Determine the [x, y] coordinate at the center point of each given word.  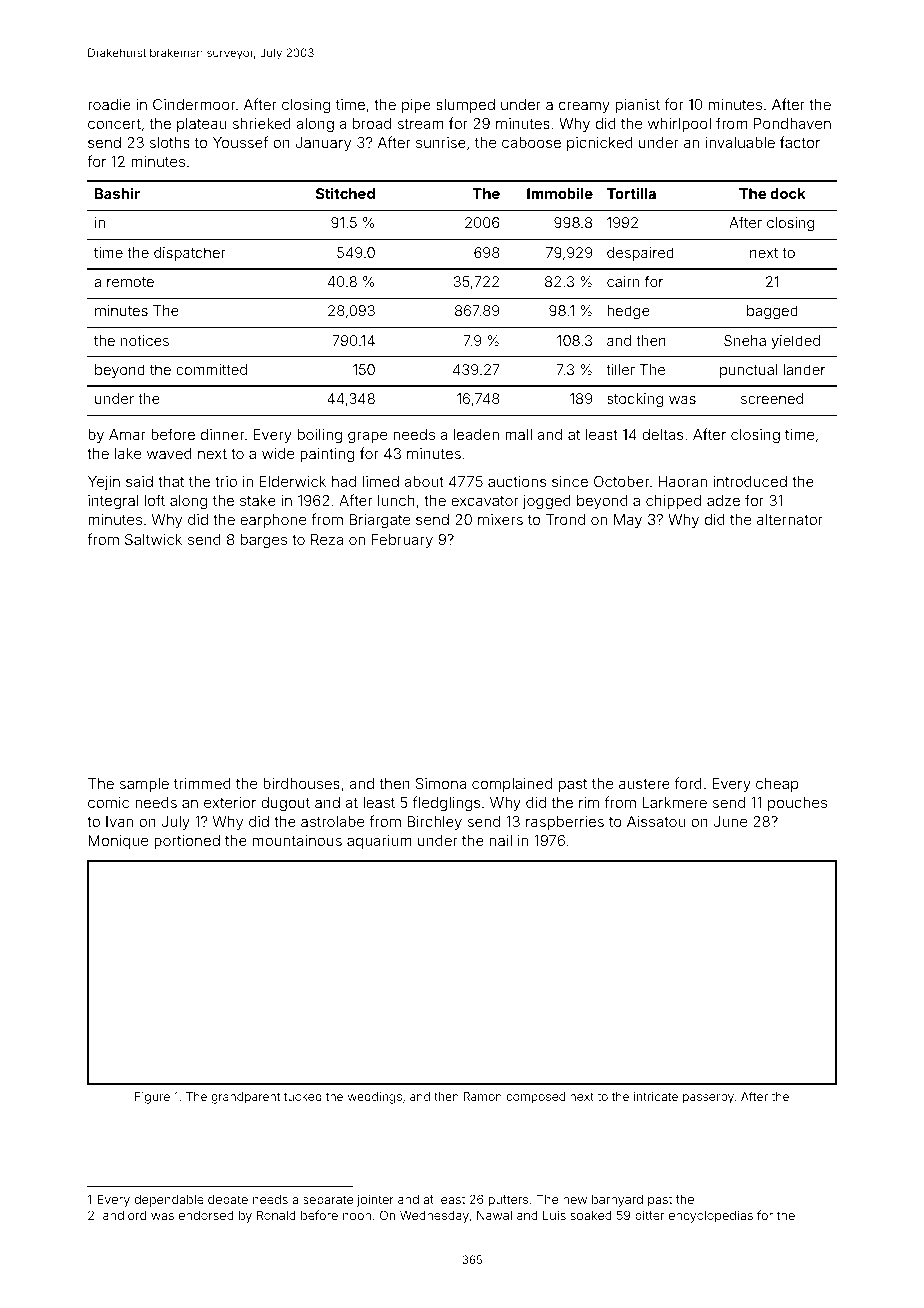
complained [512, 785]
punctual [748, 371]
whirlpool [679, 125]
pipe [416, 106]
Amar [127, 434]
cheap [777, 785]
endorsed [206, 1215]
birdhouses [301, 783]
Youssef [240, 142]
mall [518, 434]
